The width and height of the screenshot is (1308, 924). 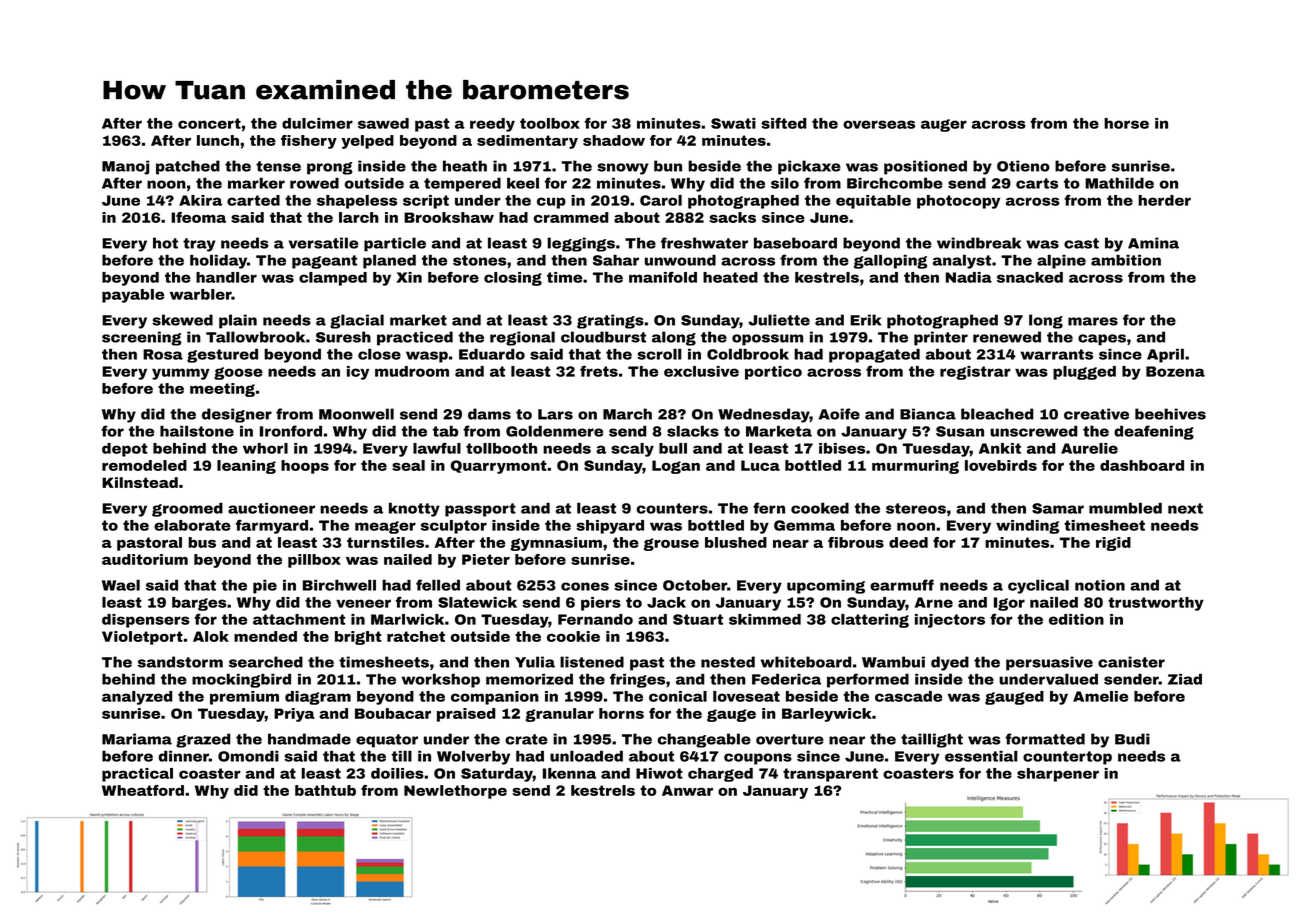 What do you see at coordinates (199, 245) in the screenshot?
I see `tray` at bounding box center [199, 245].
